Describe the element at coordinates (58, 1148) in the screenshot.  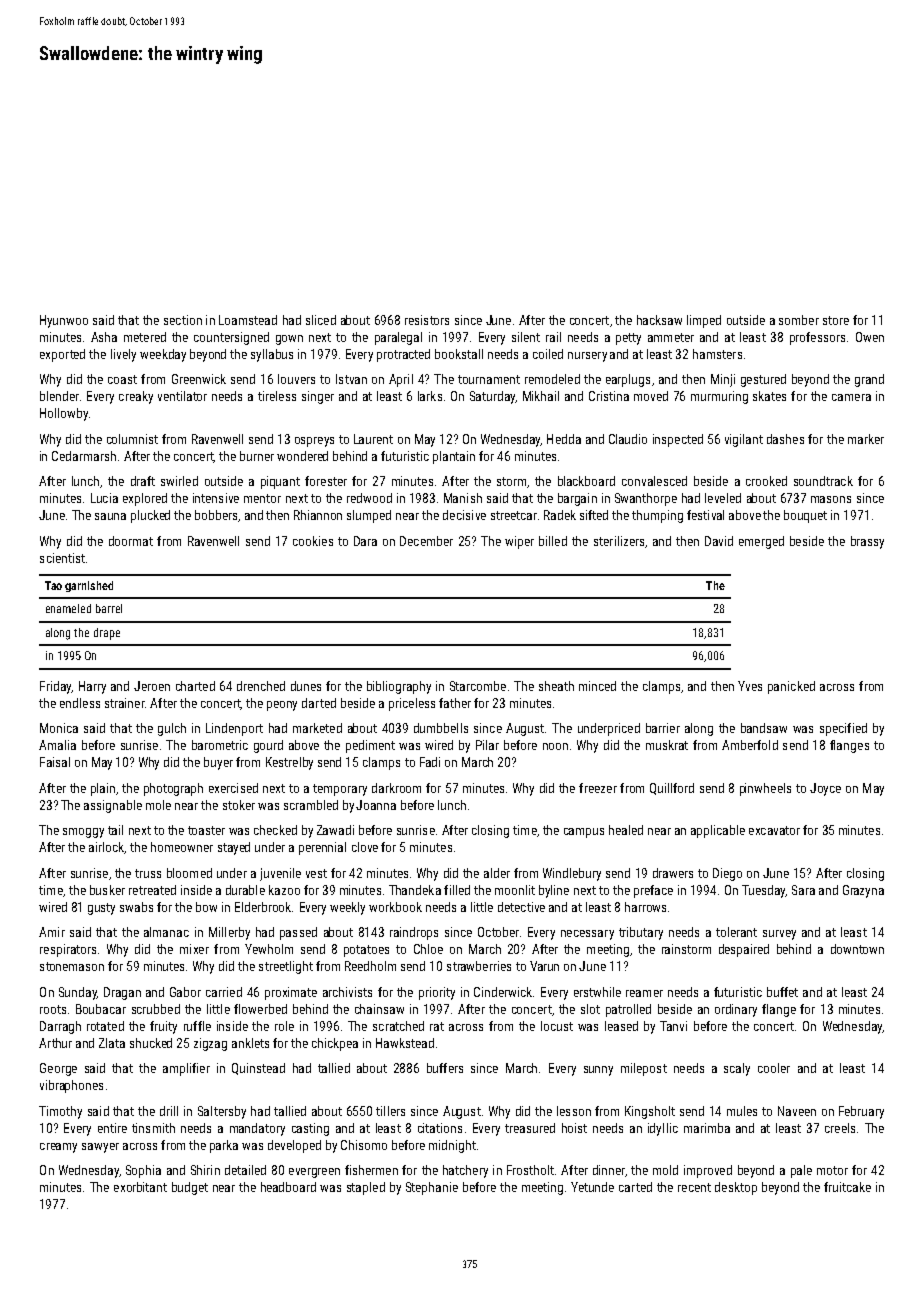
I see `creamy` at that location.
